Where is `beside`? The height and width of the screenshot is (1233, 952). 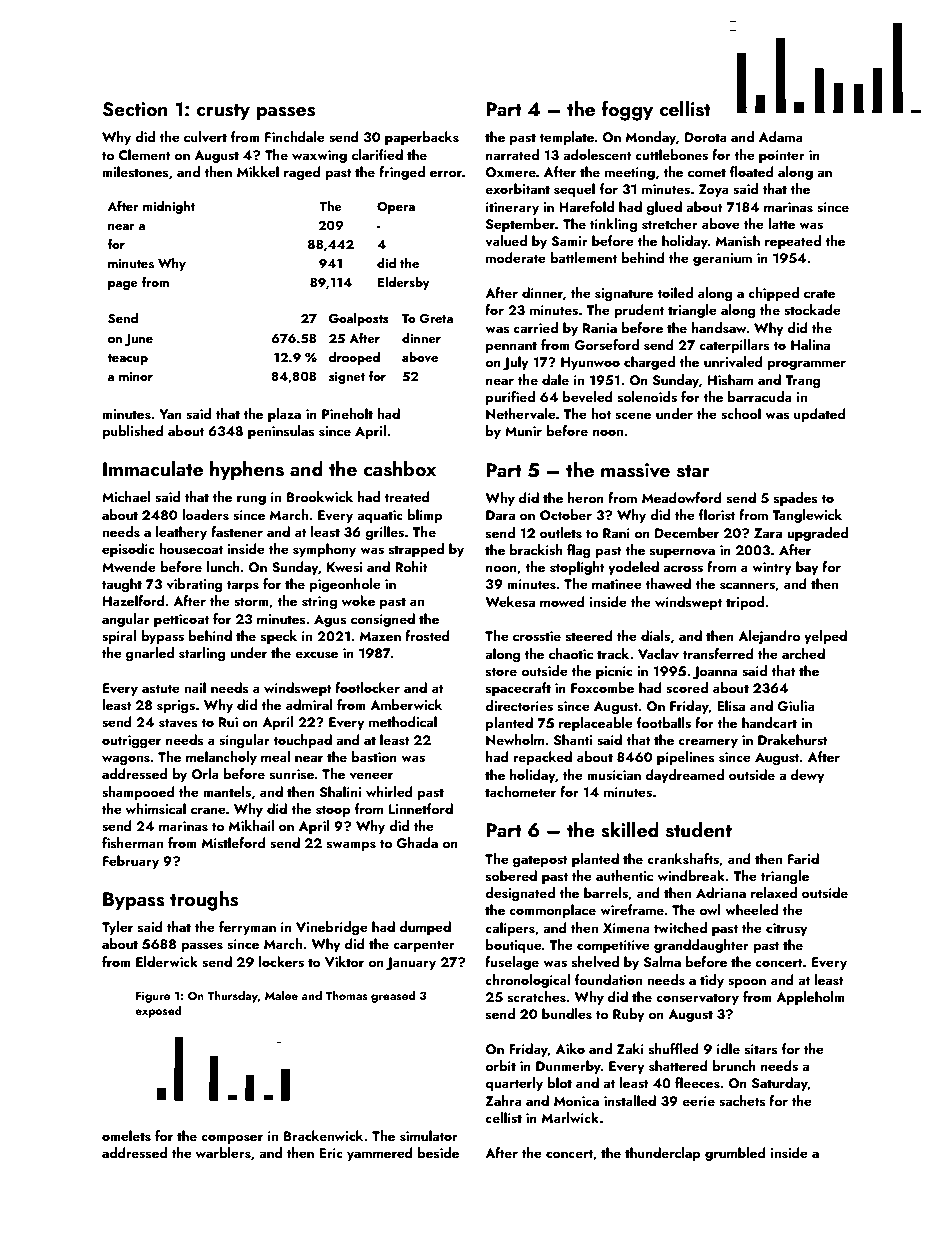 beside is located at coordinates (438, 1153).
